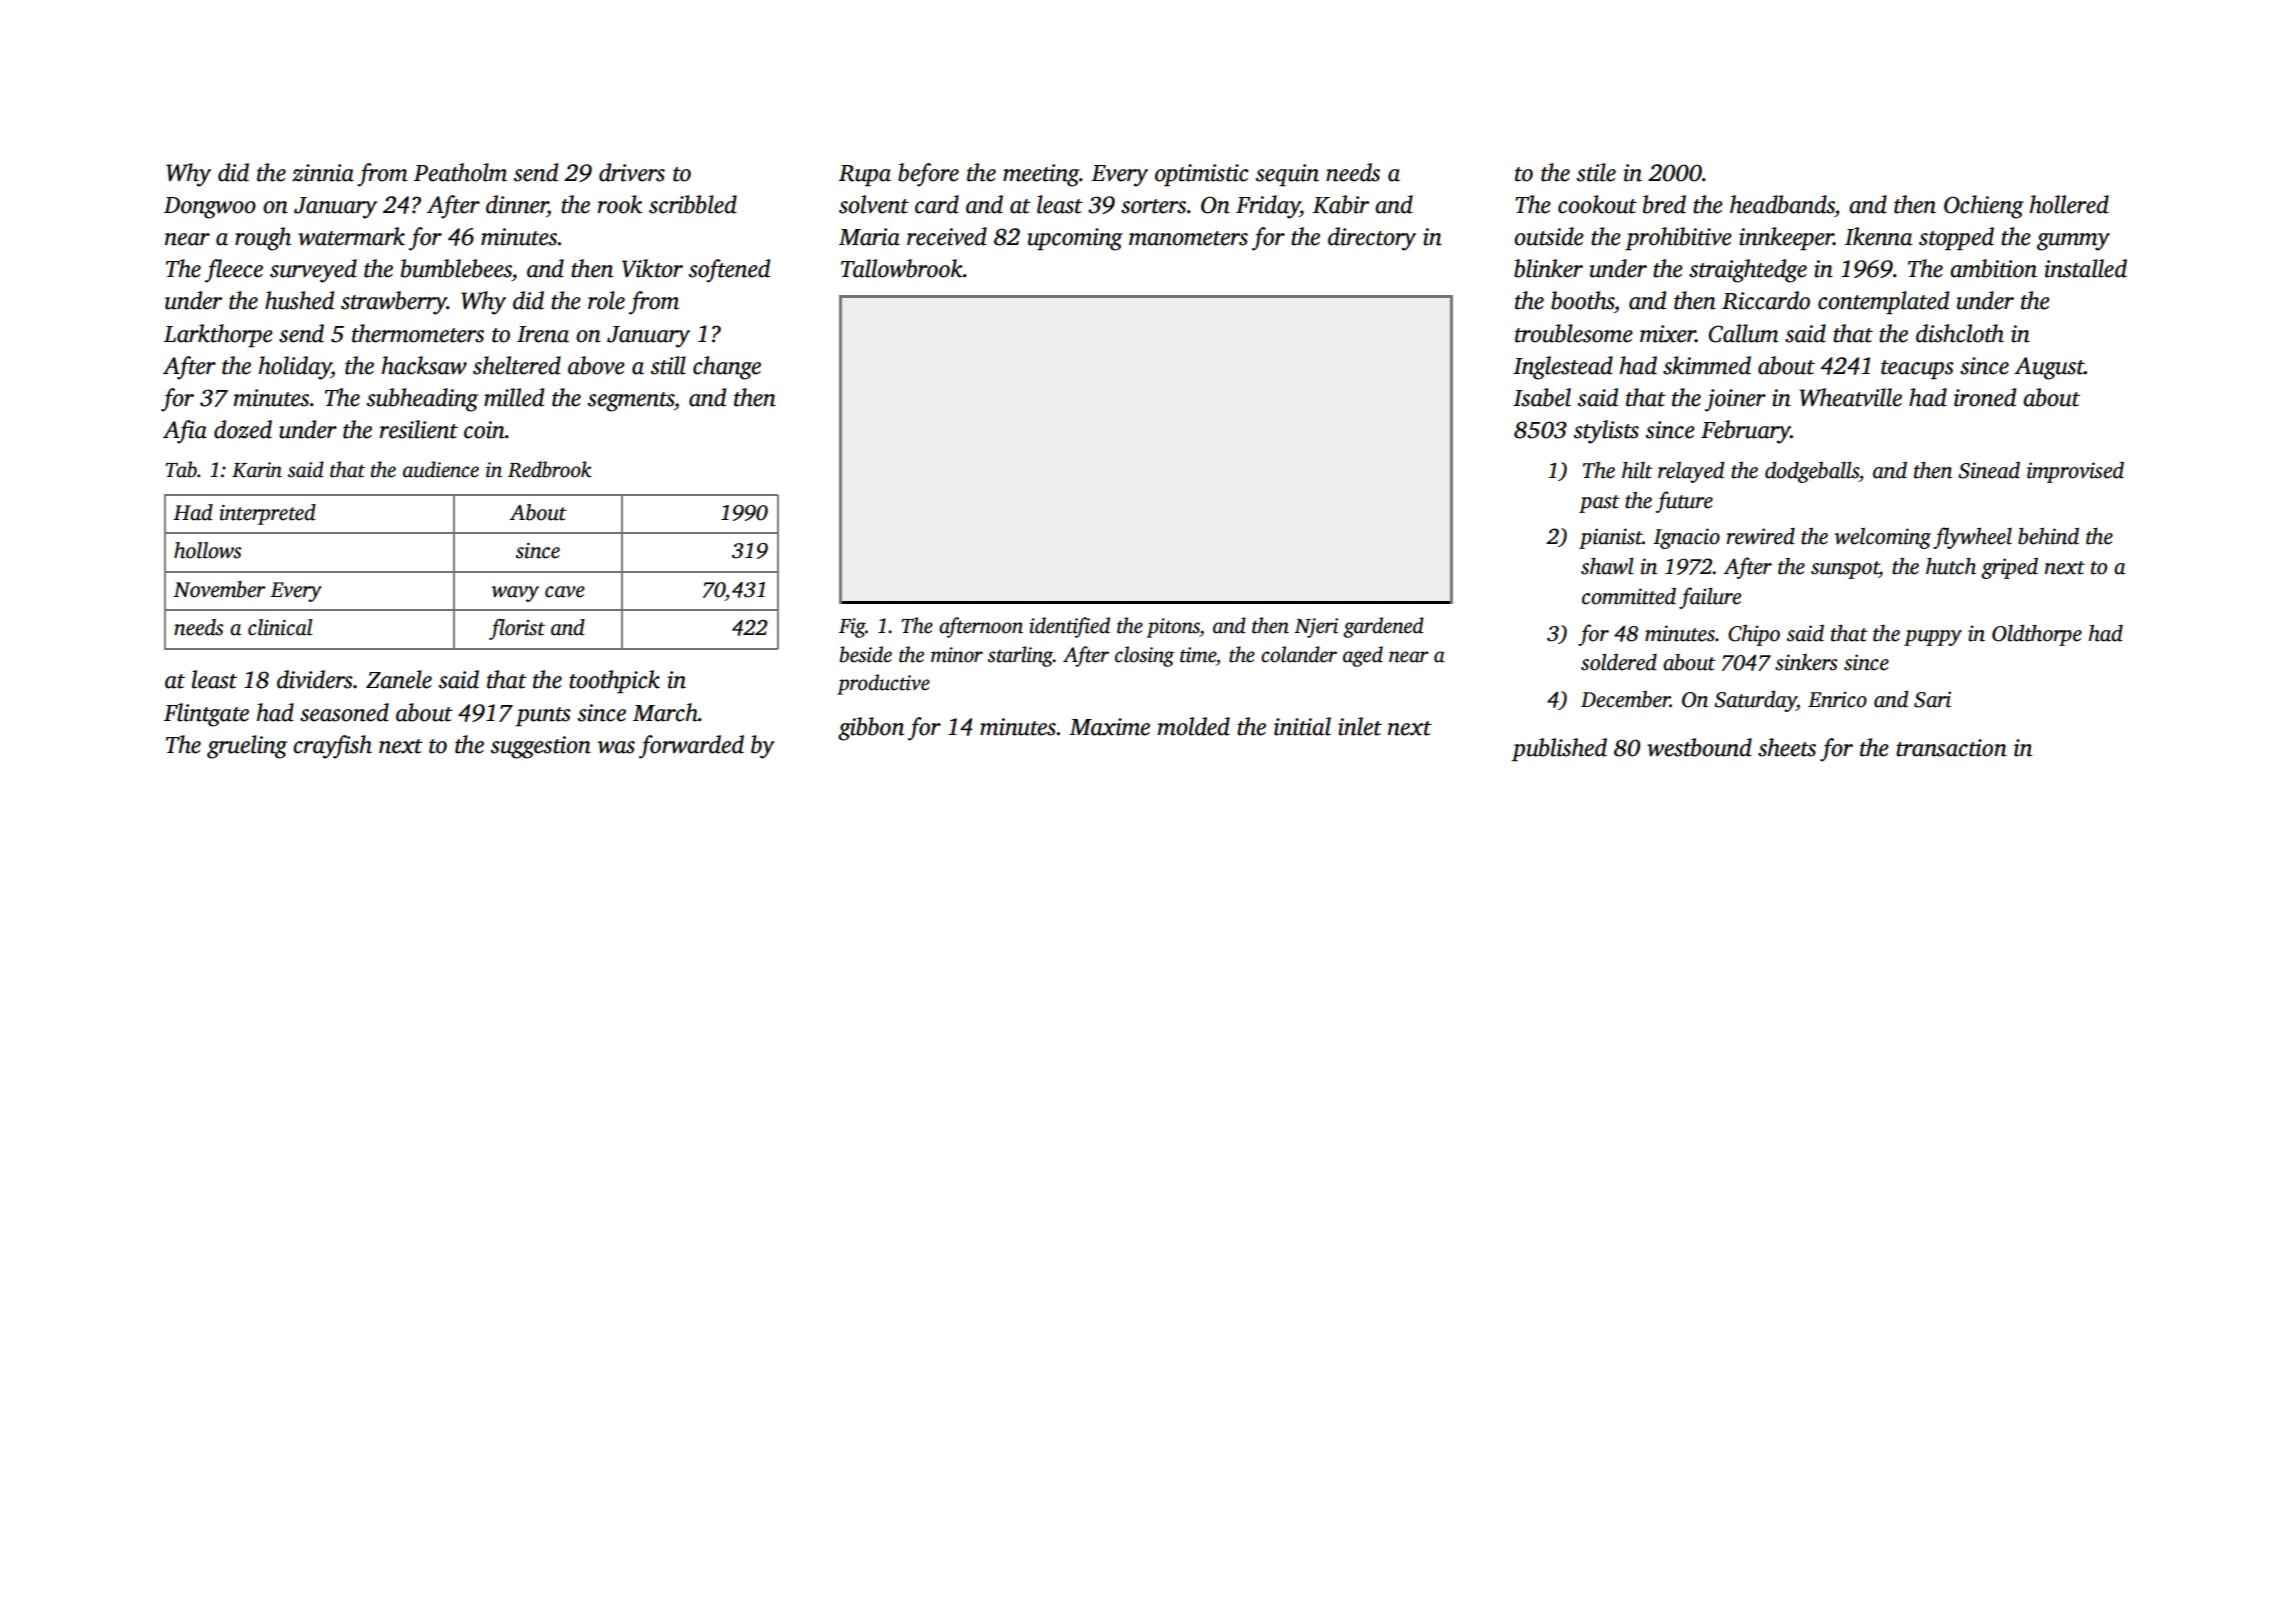 This screenshot has width=2292, height=1620. I want to click on florist, so click(517, 629).
